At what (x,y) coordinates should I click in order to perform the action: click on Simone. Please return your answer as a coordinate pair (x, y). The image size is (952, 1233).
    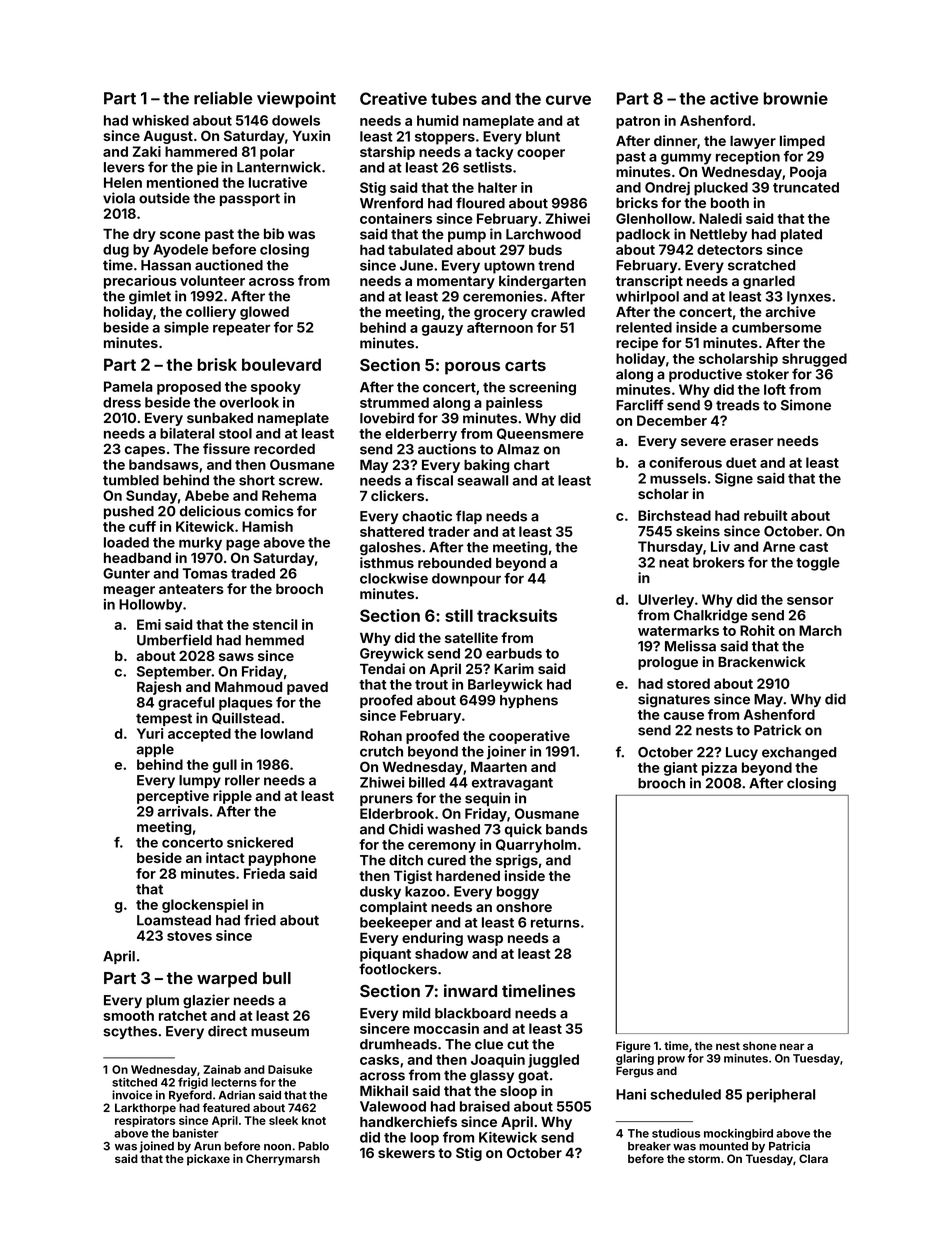
    Looking at the image, I should click on (806, 405).
